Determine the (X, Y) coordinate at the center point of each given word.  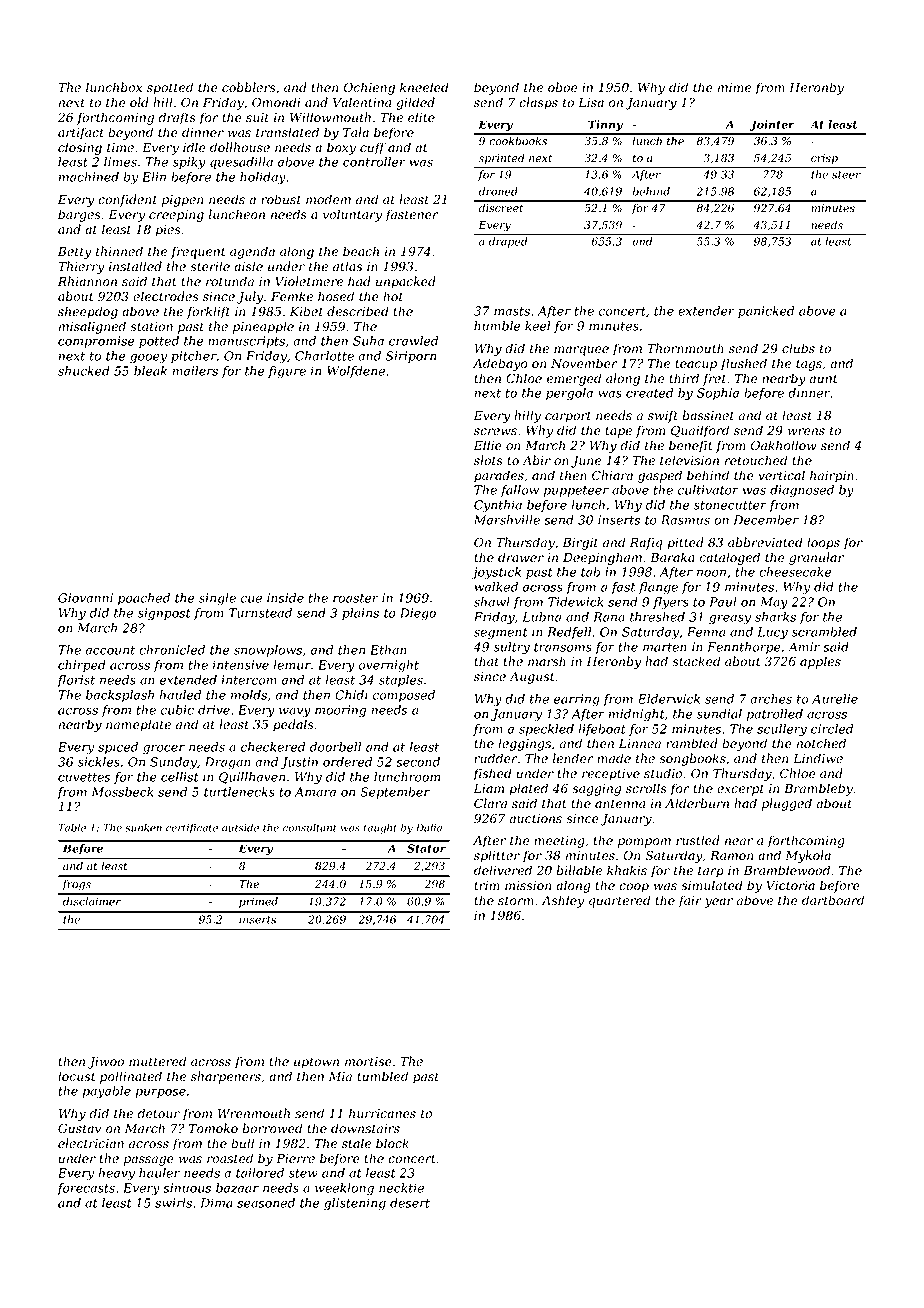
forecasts (86, 1189)
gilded (415, 103)
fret (714, 379)
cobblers (249, 87)
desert (410, 1203)
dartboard (833, 900)
